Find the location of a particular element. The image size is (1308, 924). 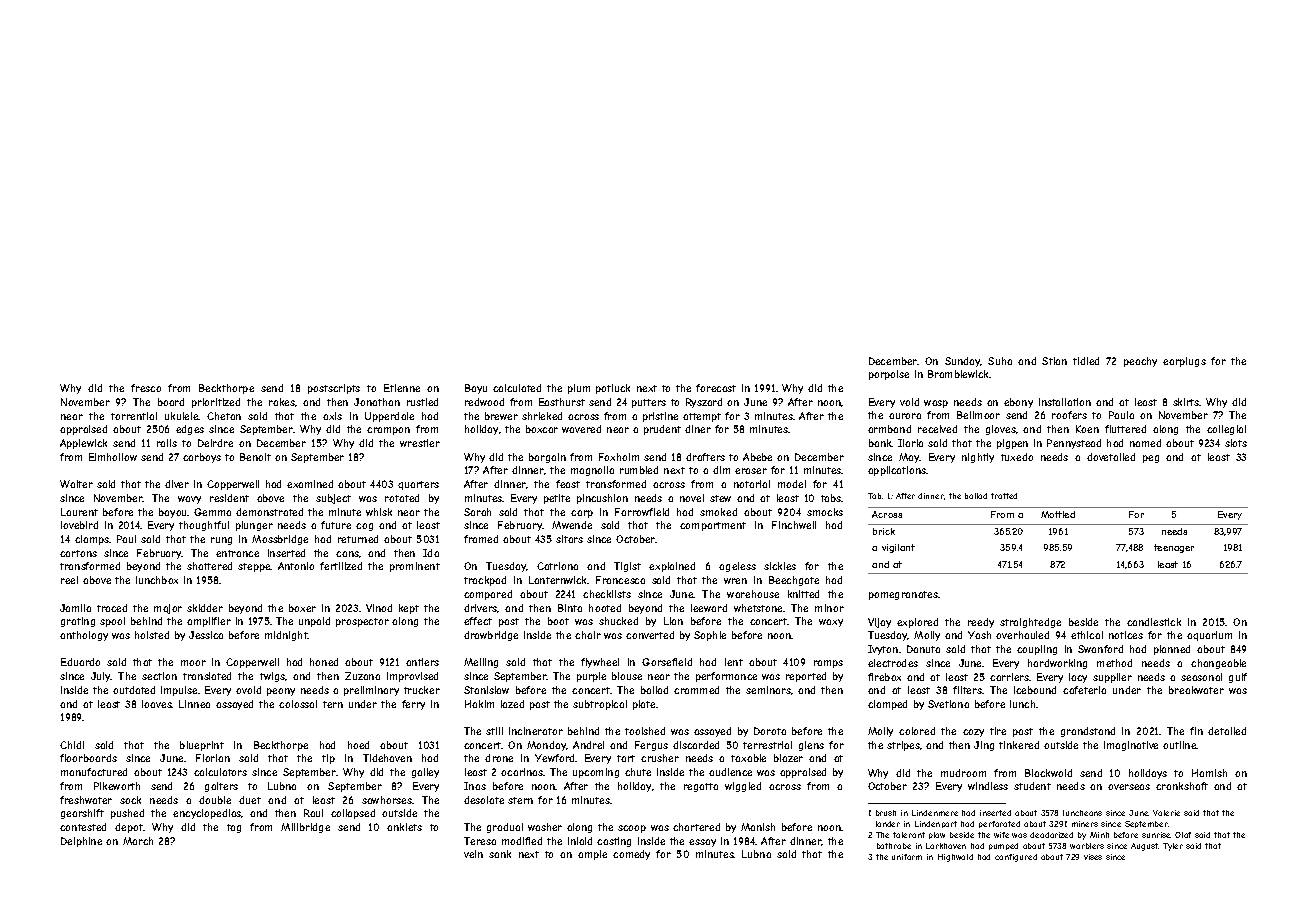

sickles is located at coordinates (780, 566).
